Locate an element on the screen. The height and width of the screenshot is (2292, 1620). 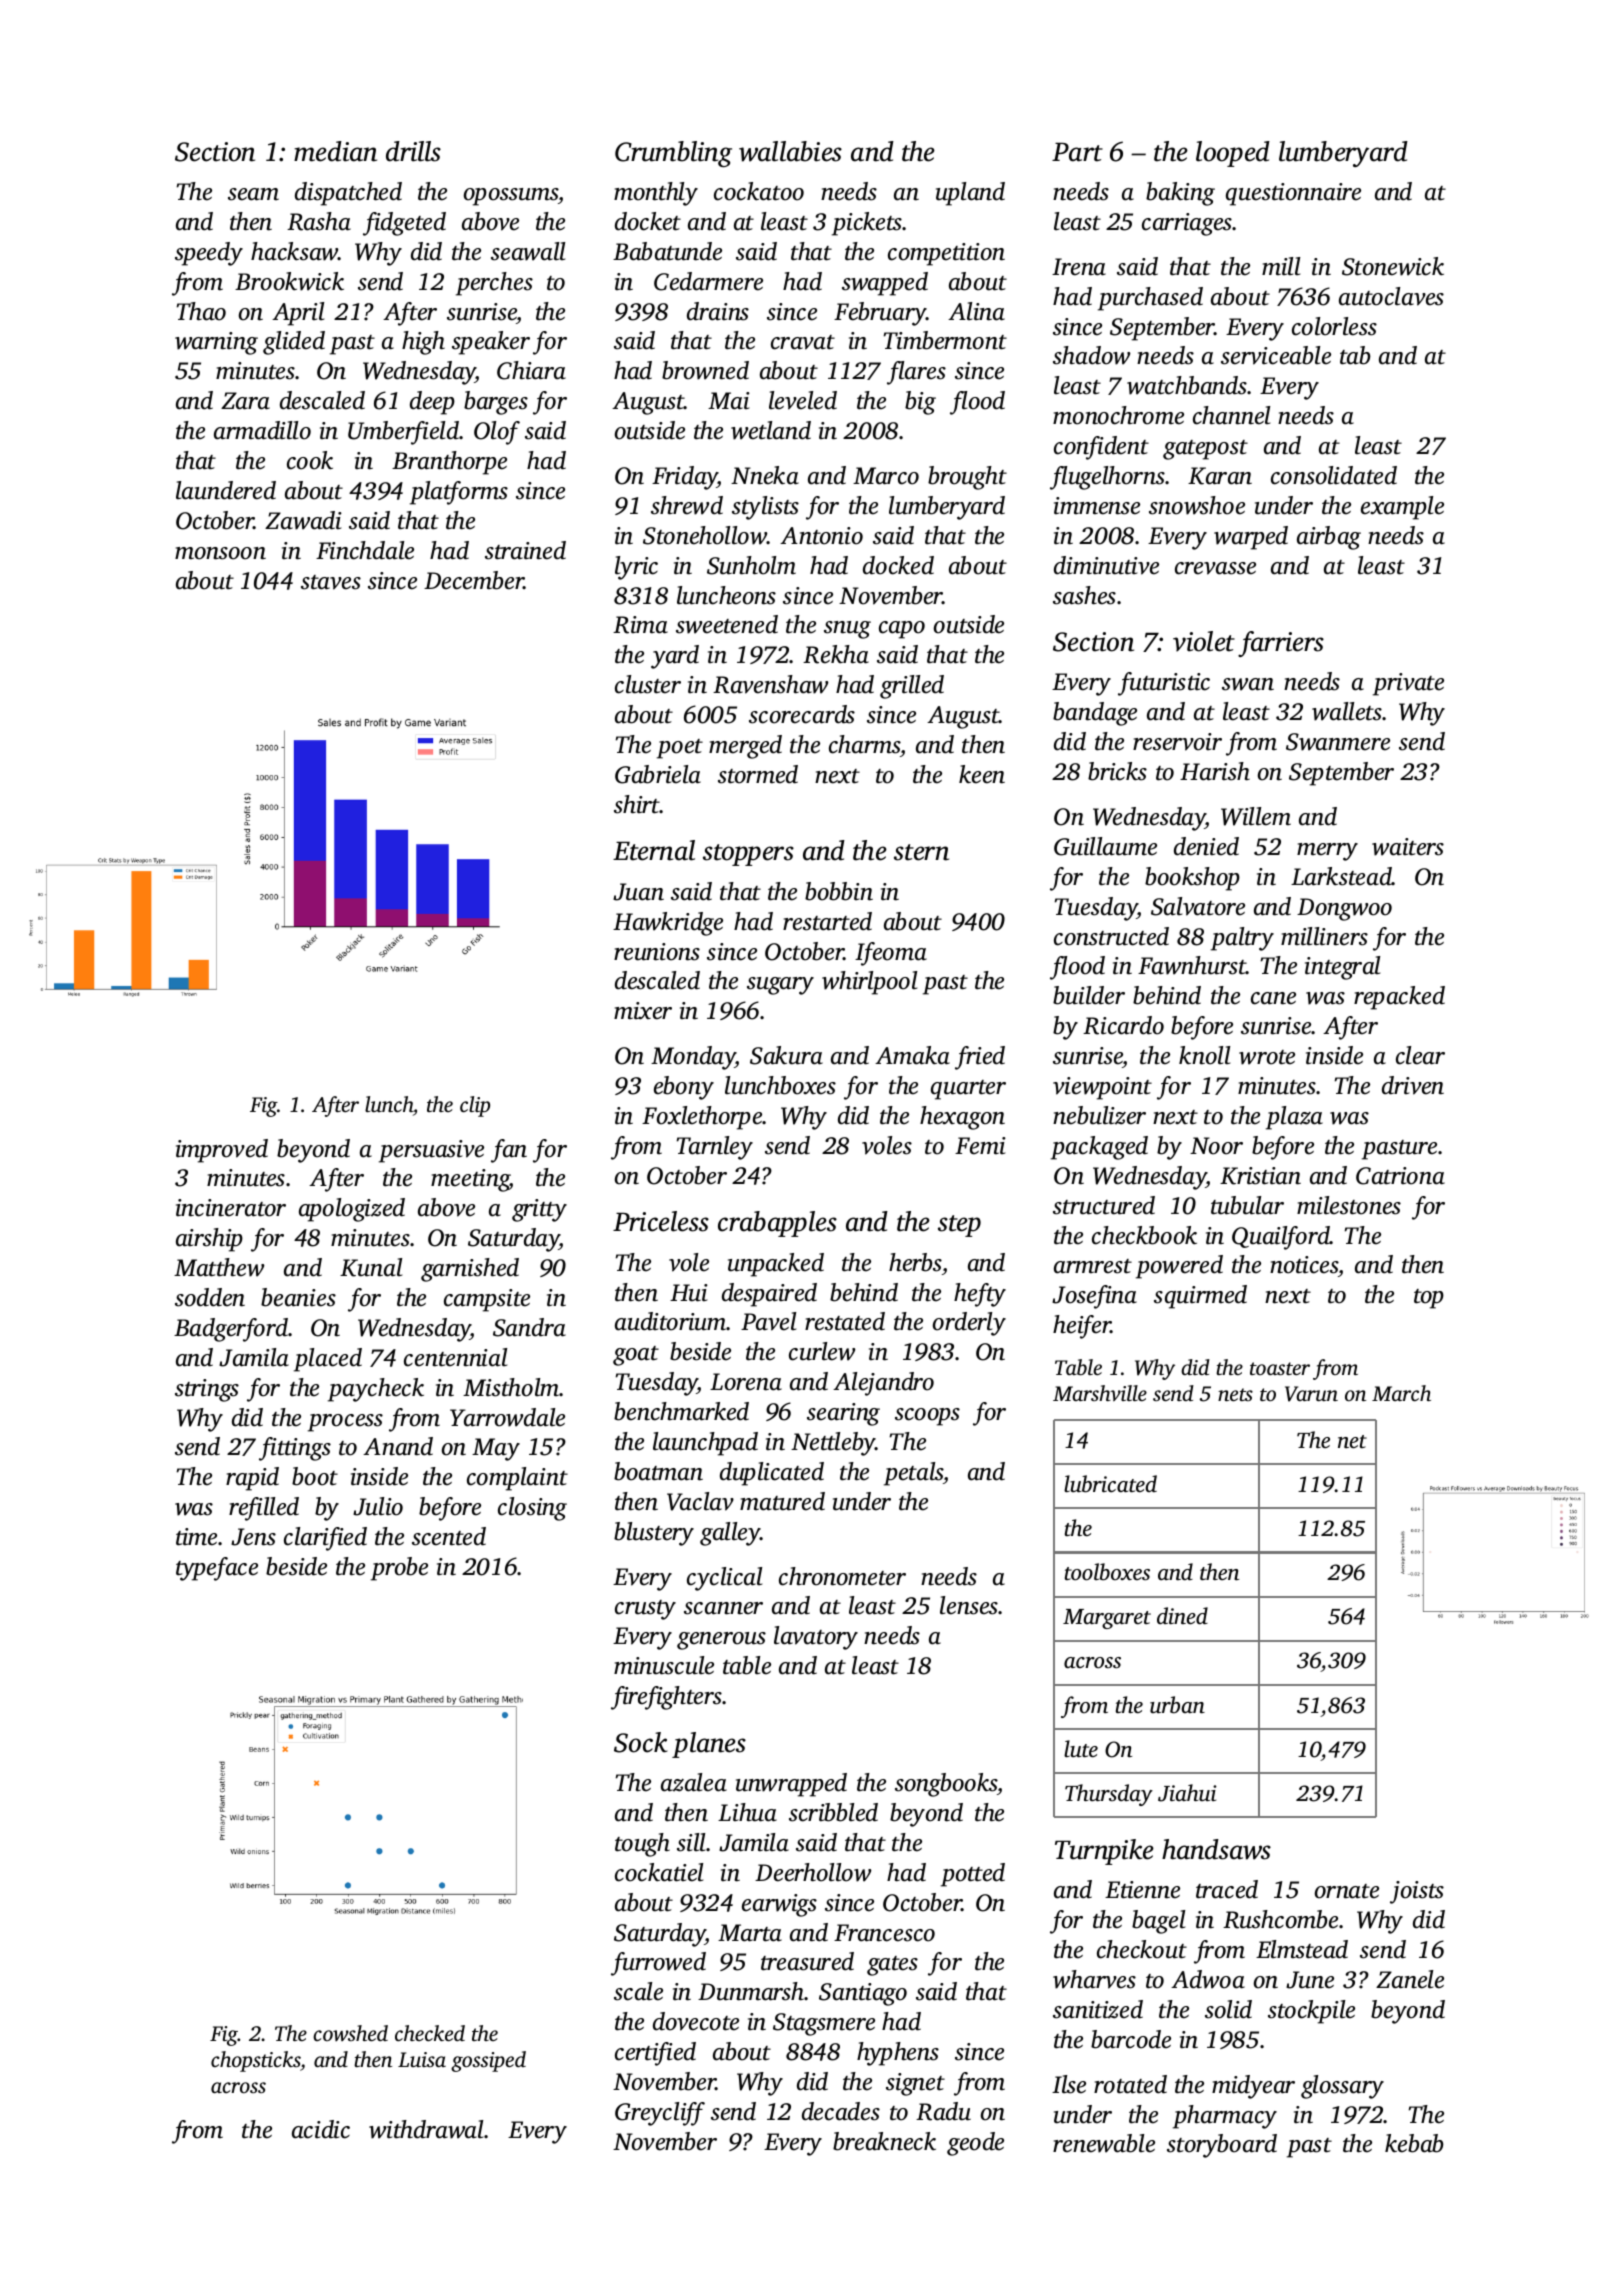
Tarnley is located at coordinates (715, 1148).
